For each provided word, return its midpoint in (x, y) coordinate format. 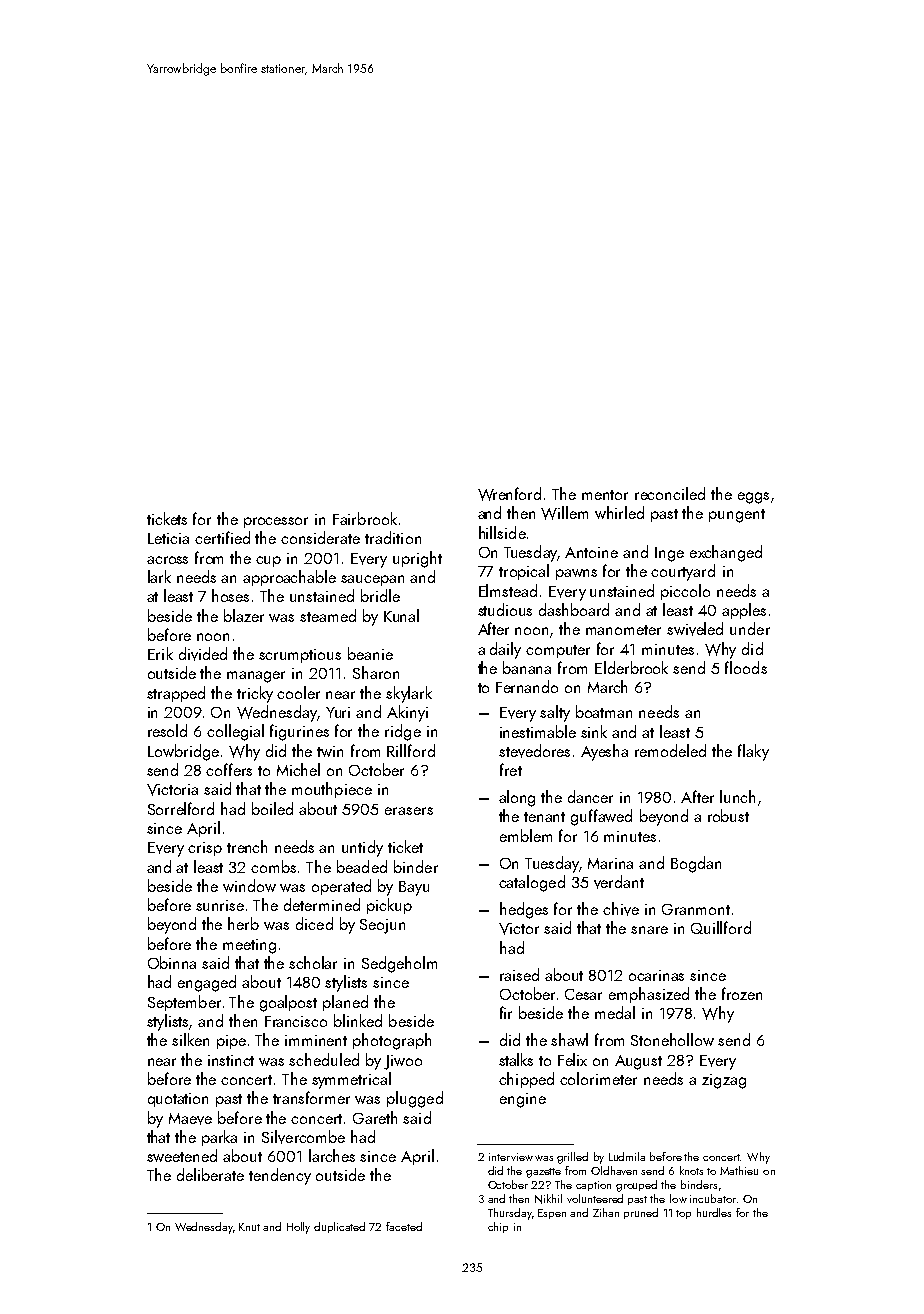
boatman (604, 711)
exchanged (726, 553)
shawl (569, 1039)
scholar (313, 962)
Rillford (411, 750)
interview (511, 1157)
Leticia (168, 538)
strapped (176, 694)
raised (519, 974)
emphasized (649, 995)
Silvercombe (303, 1137)
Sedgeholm (399, 964)
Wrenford (509, 494)
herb (243, 923)
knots (691, 1170)
